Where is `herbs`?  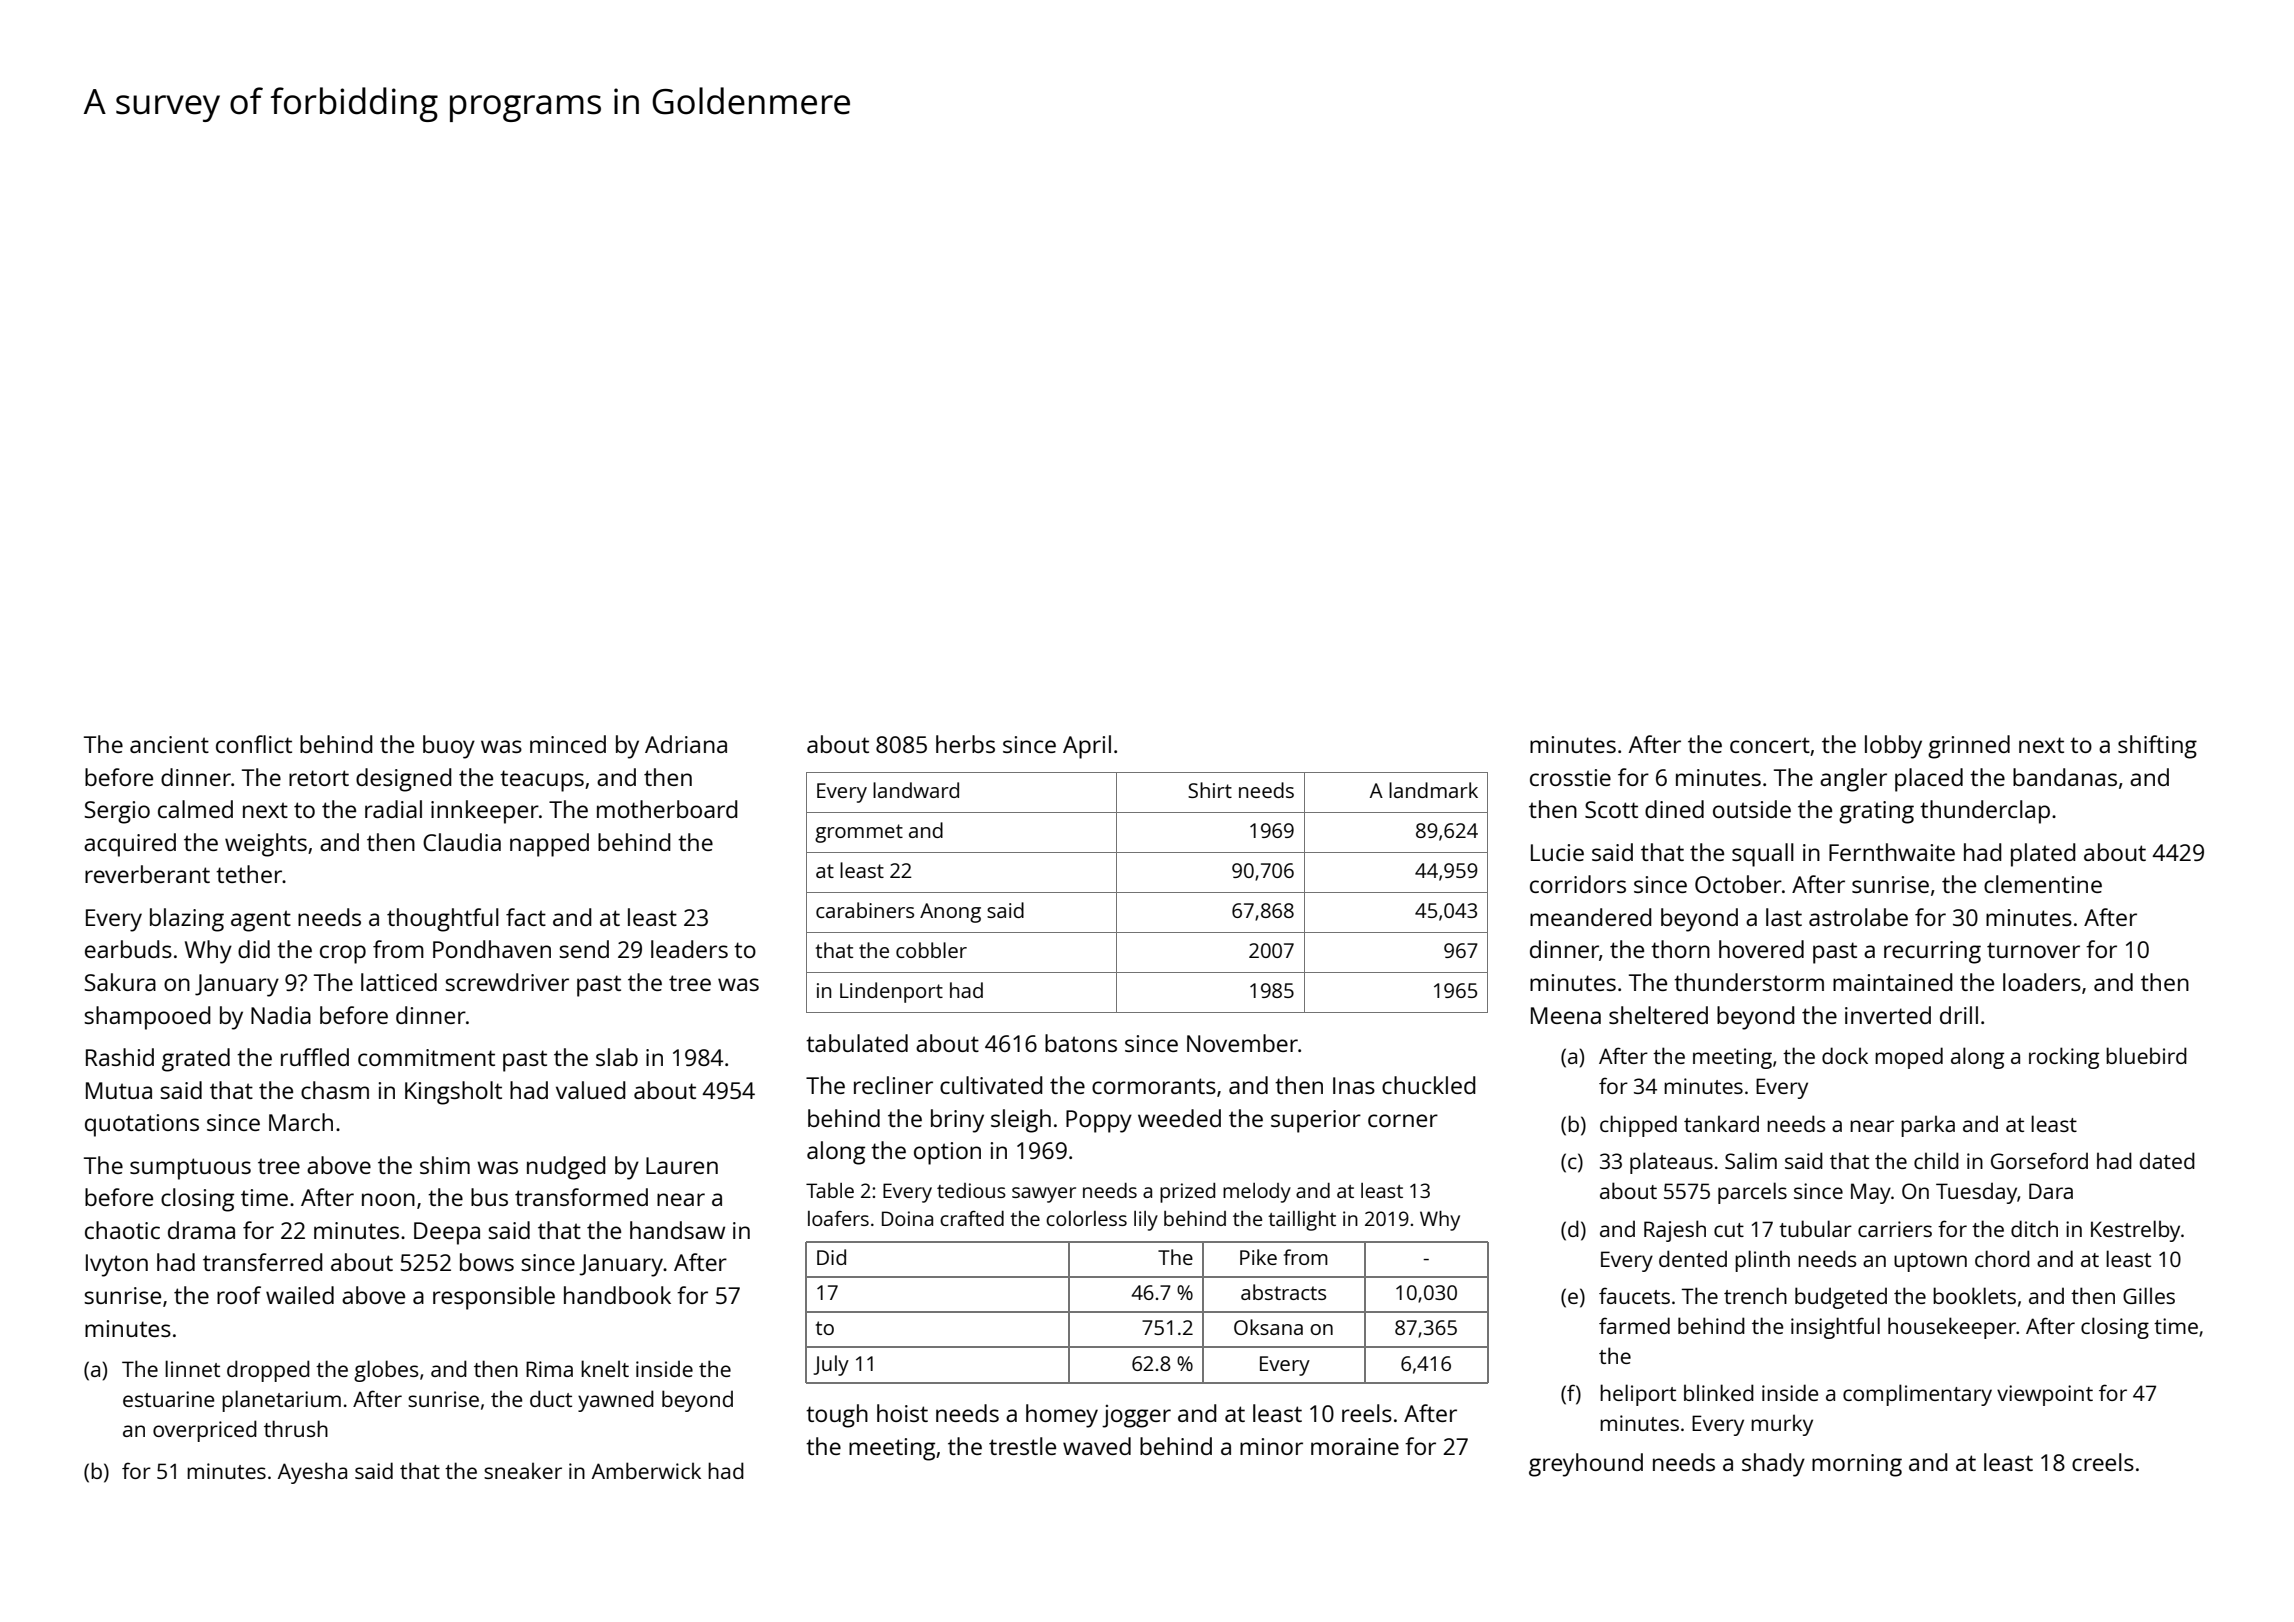 herbs is located at coordinates (965, 744).
